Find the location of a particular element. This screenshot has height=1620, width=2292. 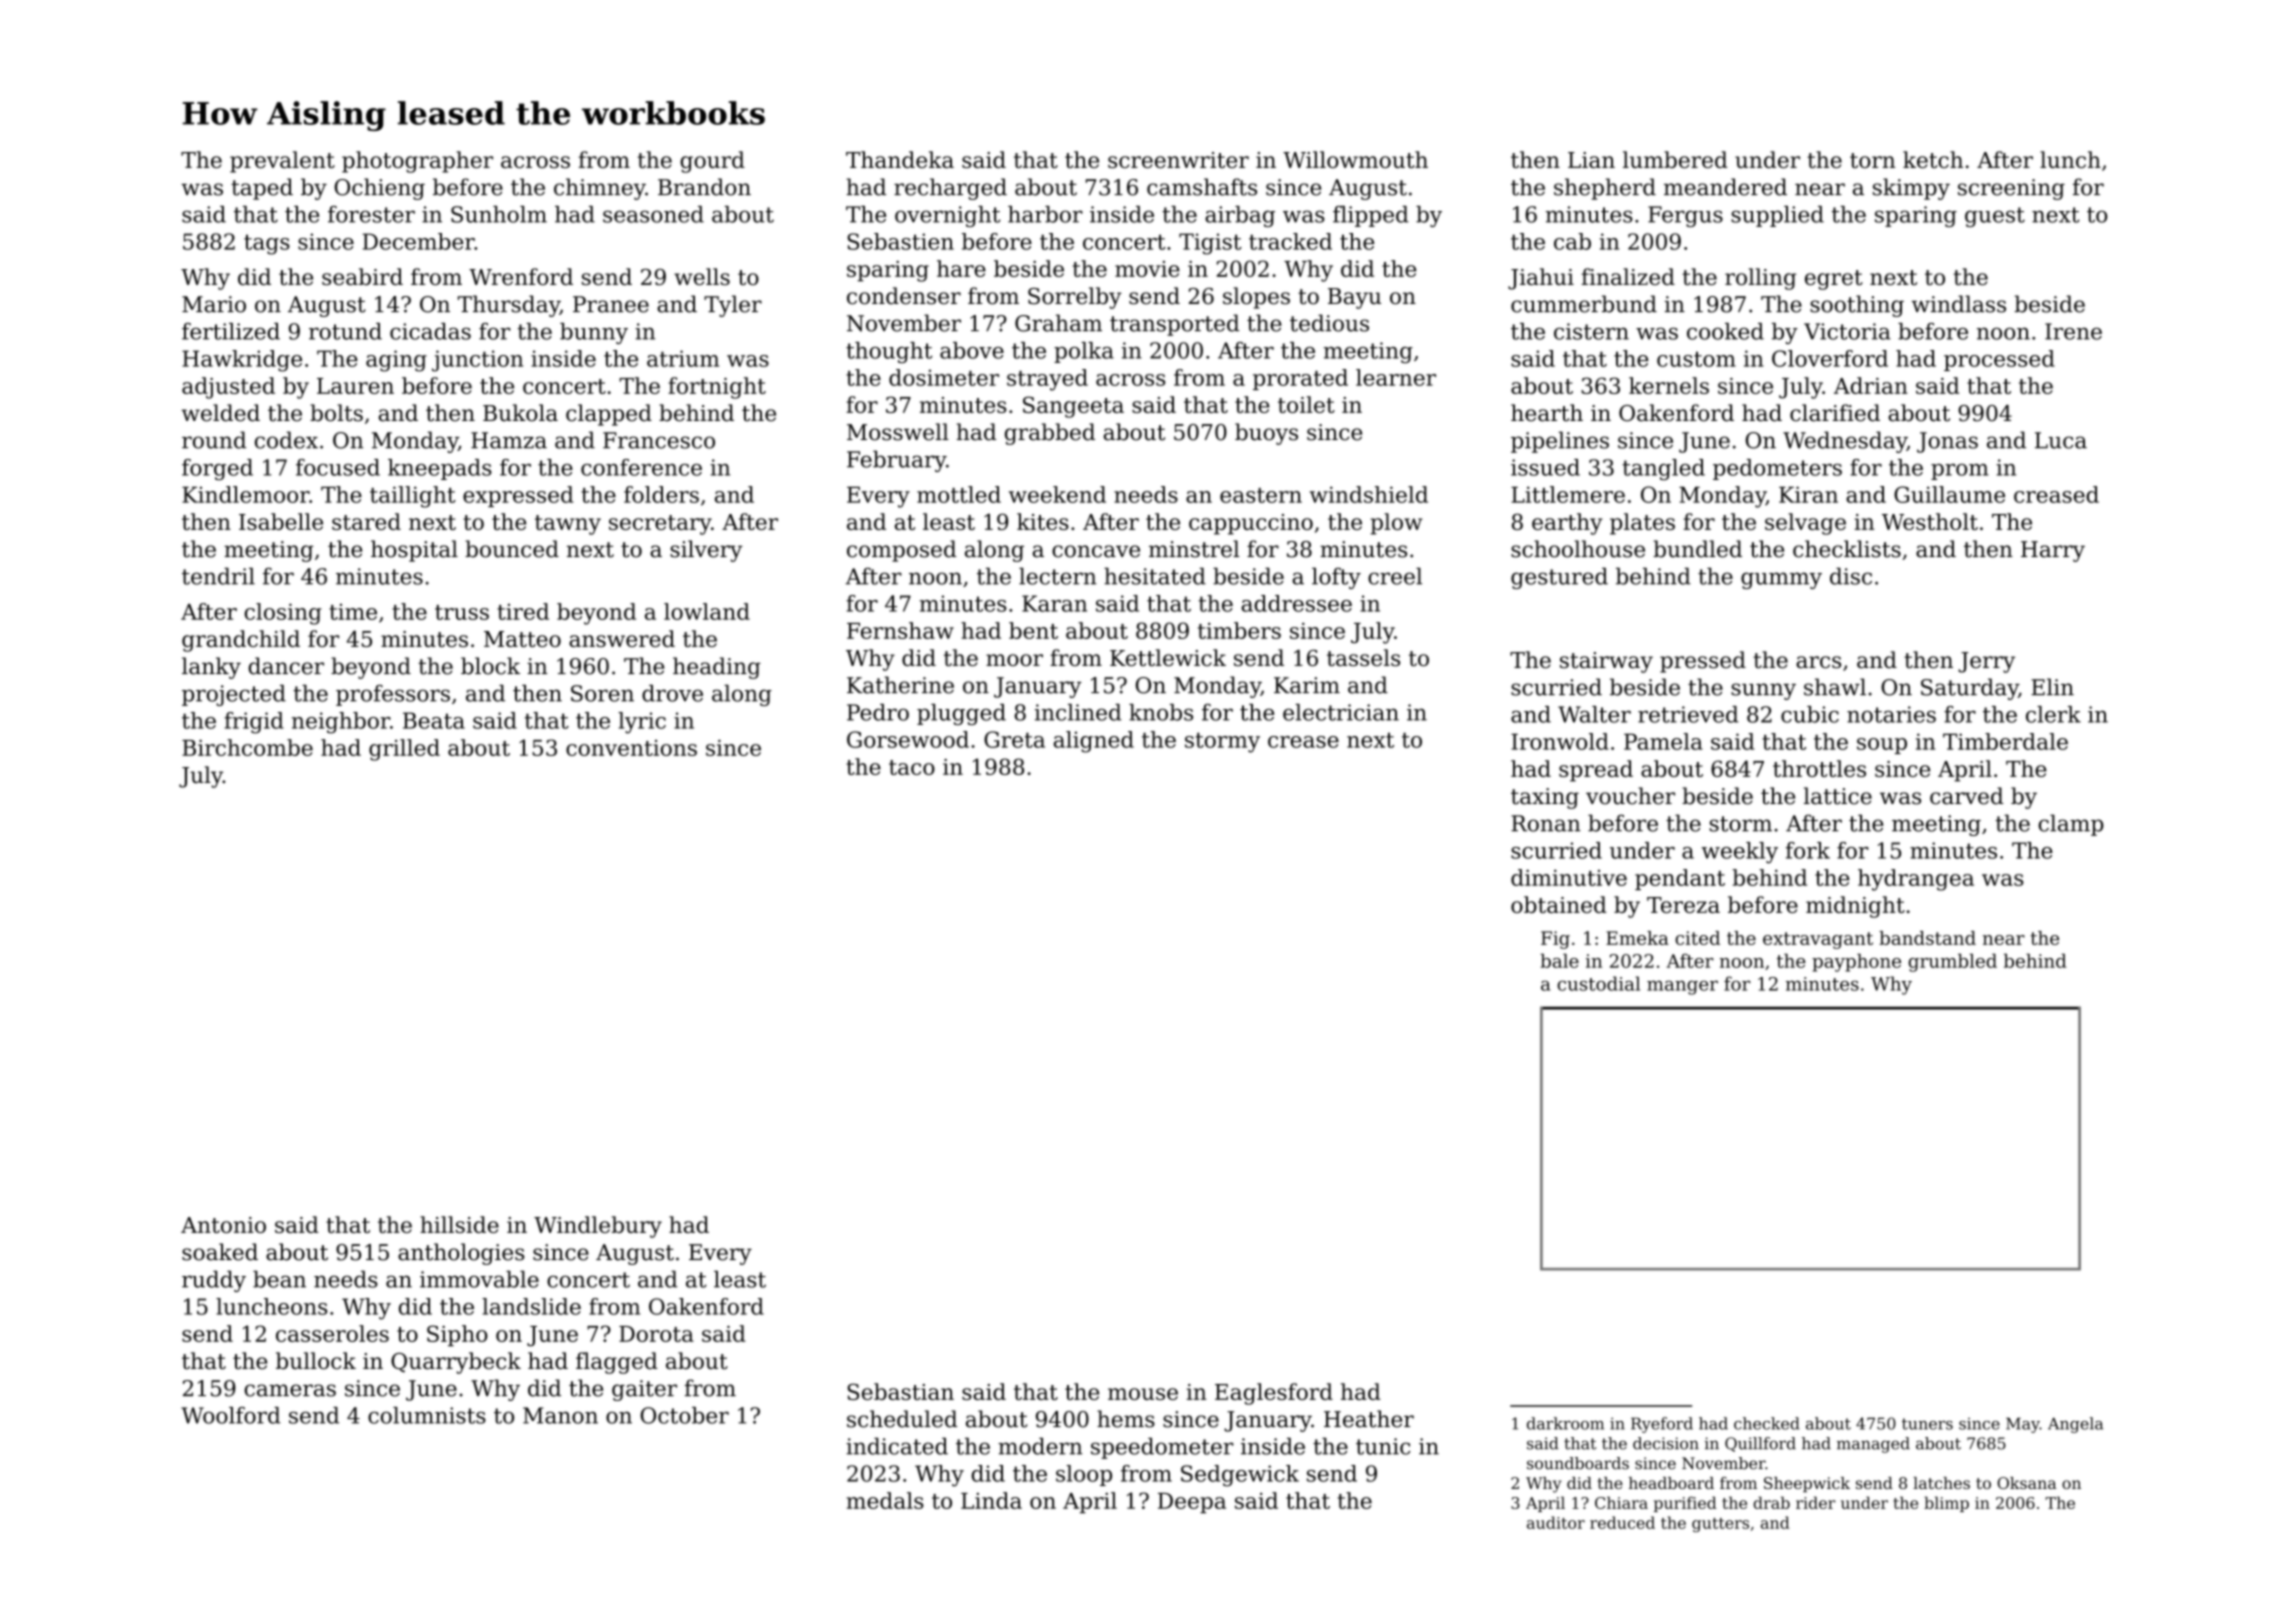

condenser is located at coordinates (904, 296).
